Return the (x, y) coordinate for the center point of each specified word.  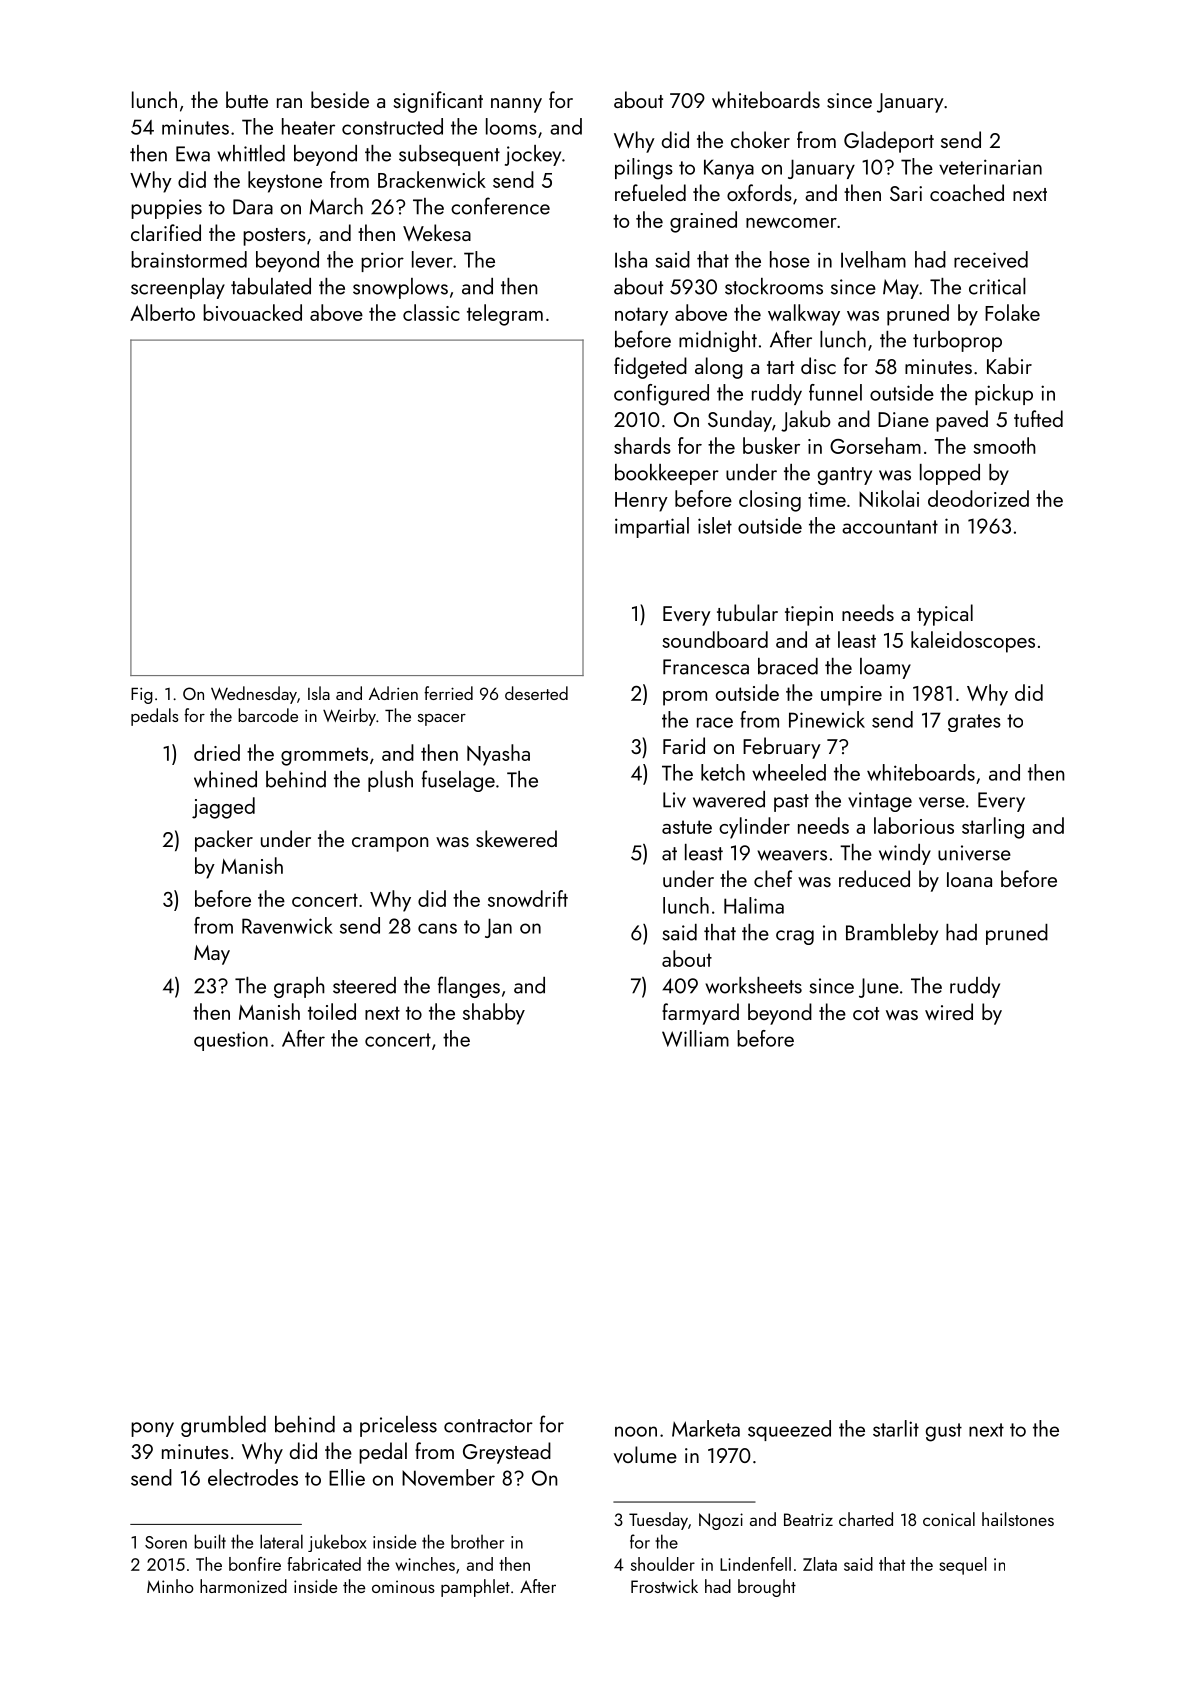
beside (340, 99)
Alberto (162, 312)
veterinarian (990, 167)
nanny (516, 105)
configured (661, 395)
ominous (403, 1586)
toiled (332, 1011)
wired (949, 1011)
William (695, 1038)
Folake (1012, 312)
